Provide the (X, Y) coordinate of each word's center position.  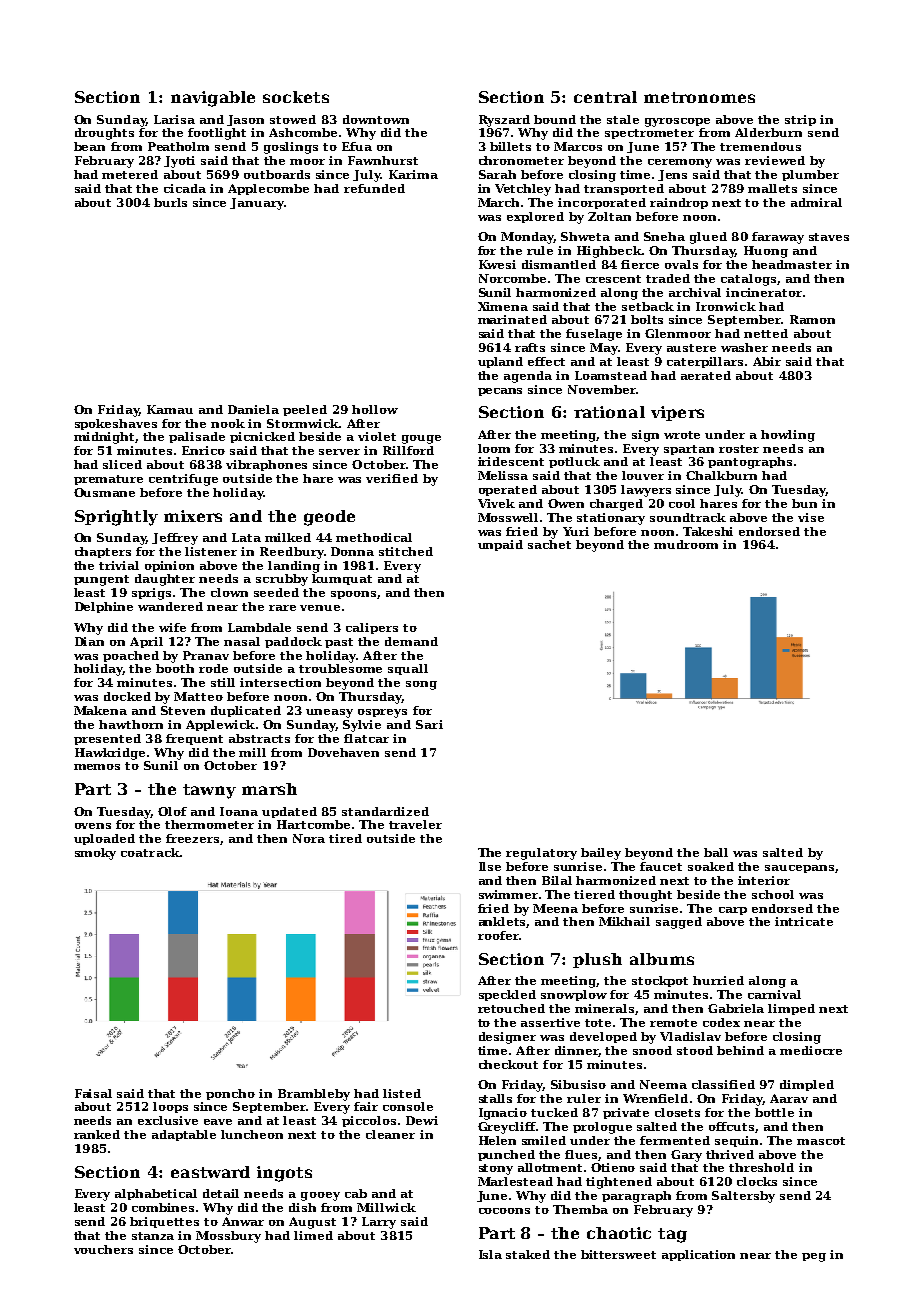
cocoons (504, 1211)
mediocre (811, 1050)
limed (313, 1235)
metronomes (699, 97)
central (605, 97)
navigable (213, 99)
